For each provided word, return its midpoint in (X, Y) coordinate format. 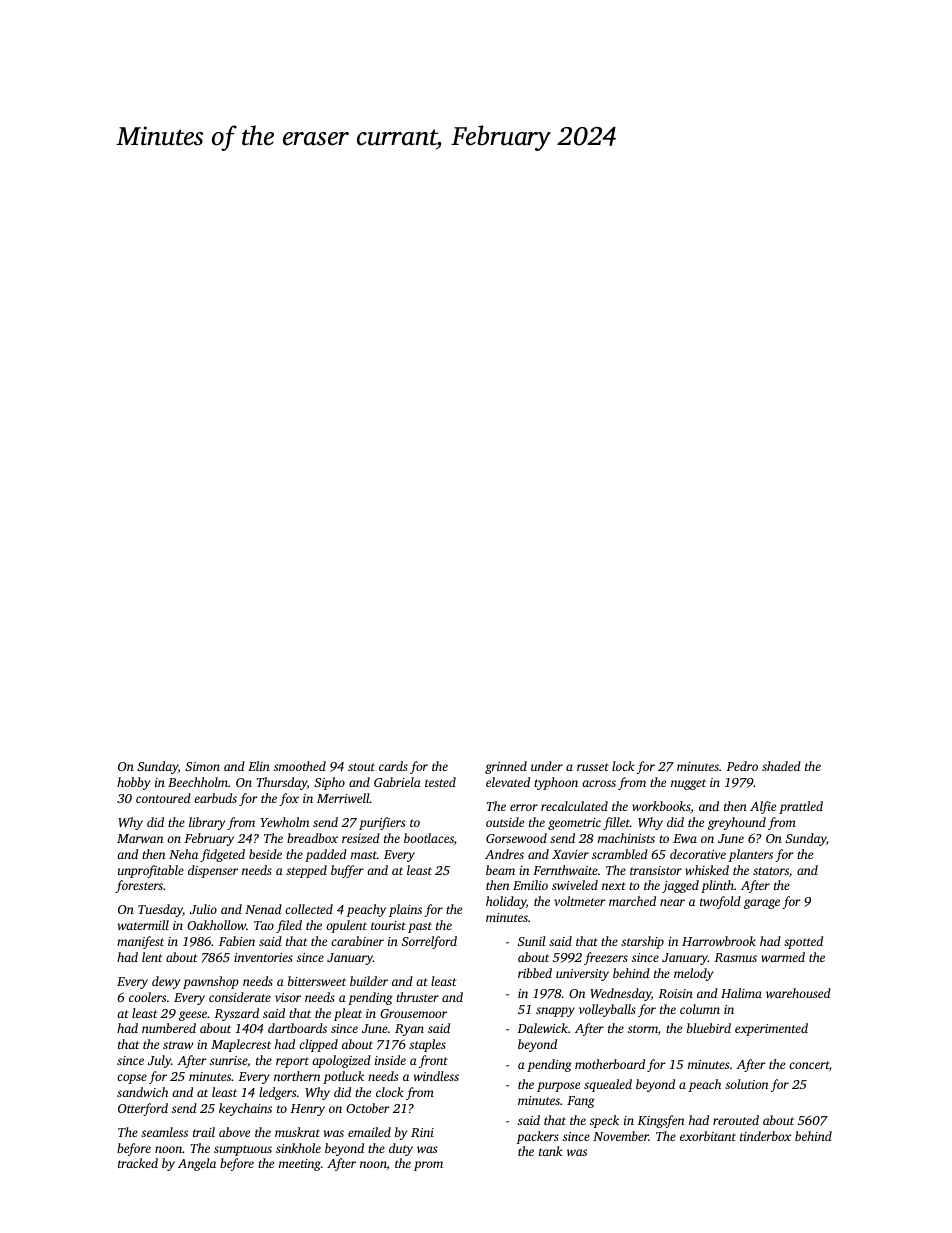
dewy (166, 982)
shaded (781, 766)
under (547, 766)
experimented (771, 1029)
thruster (417, 997)
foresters (139, 886)
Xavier (570, 854)
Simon (202, 766)
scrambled (620, 854)
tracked (138, 1163)
